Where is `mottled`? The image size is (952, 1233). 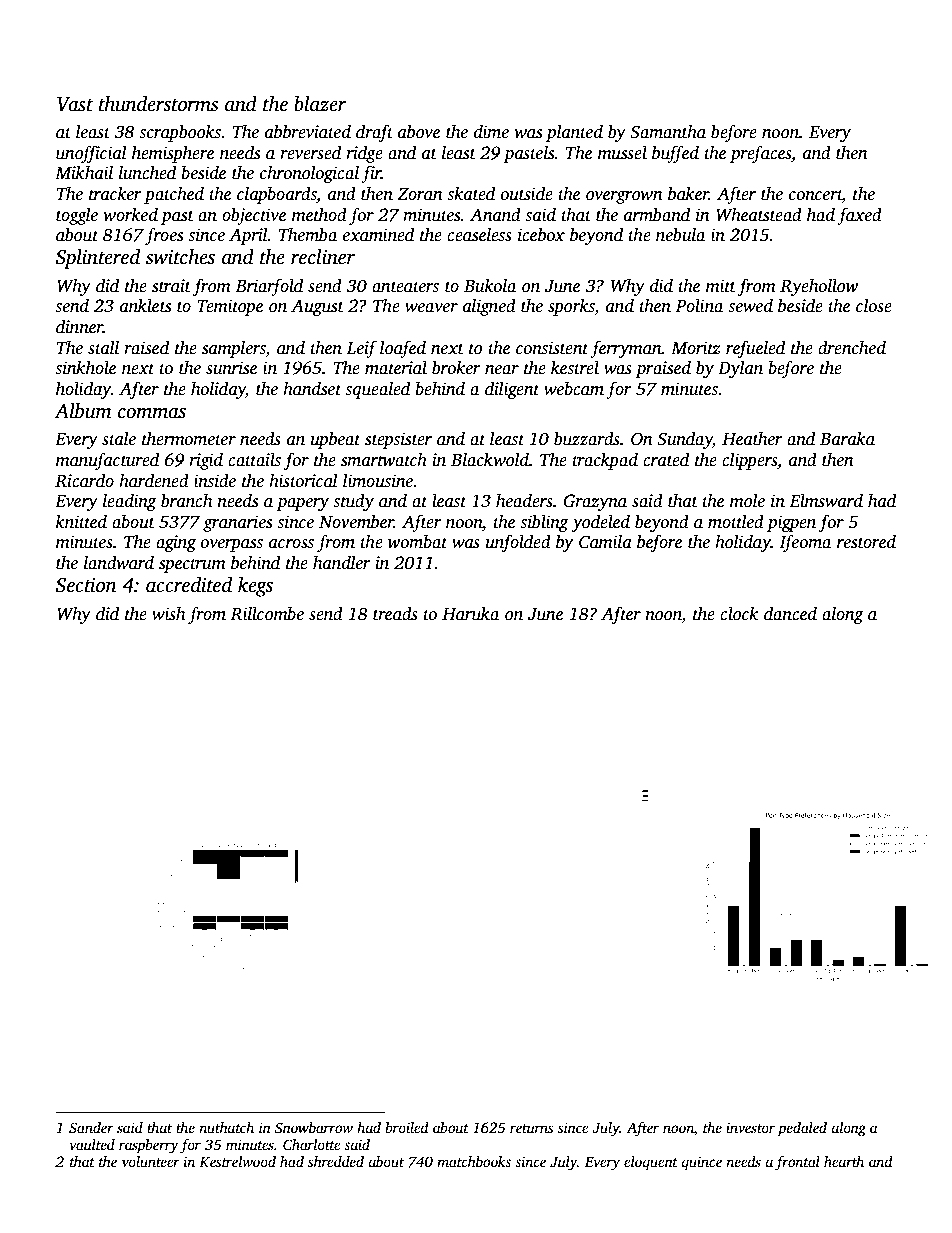 mottled is located at coordinates (736, 521).
